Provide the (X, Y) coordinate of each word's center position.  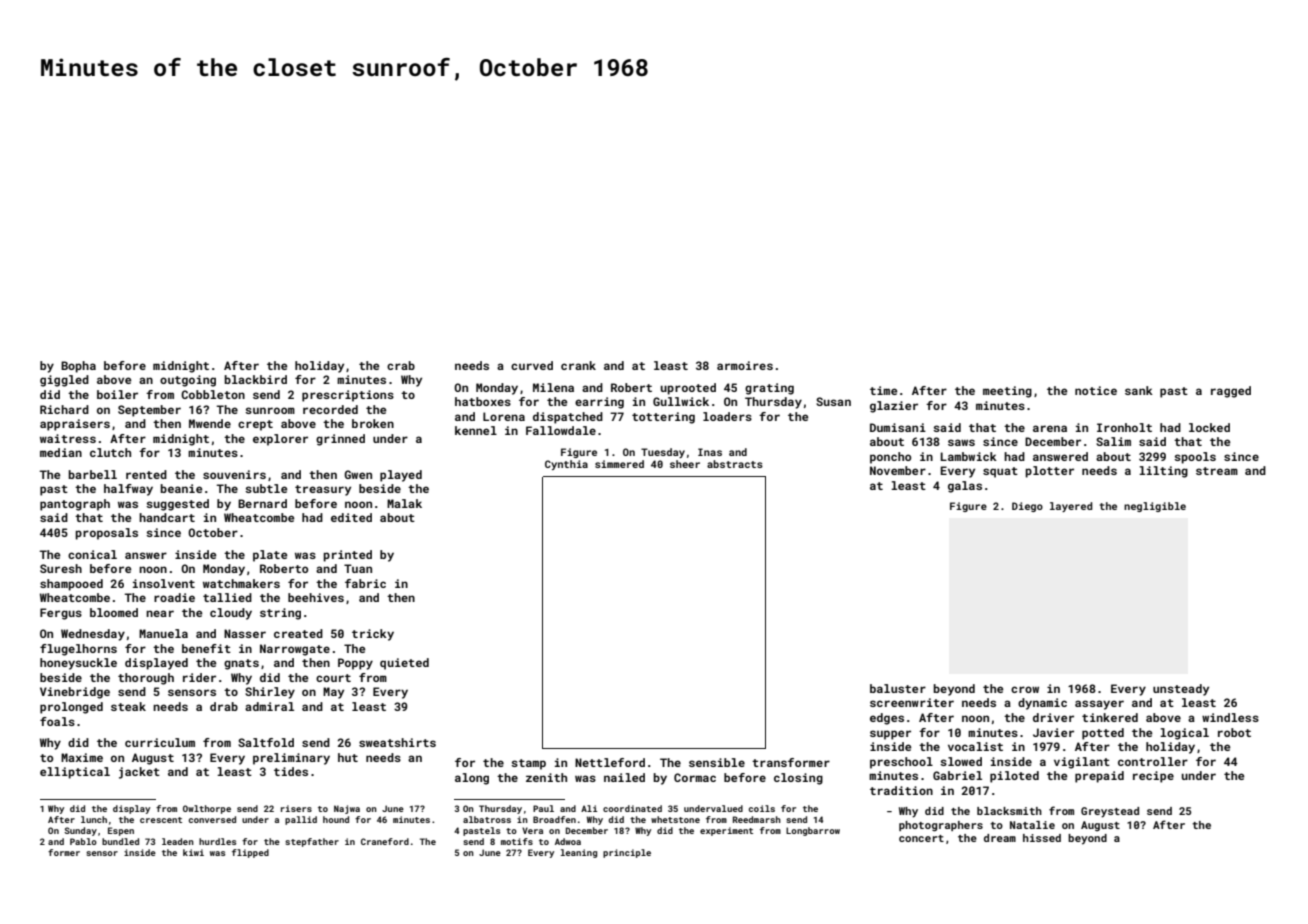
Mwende (210, 423)
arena (1050, 428)
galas (965, 487)
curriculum (160, 742)
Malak (404, 503)
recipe (1153, 777)
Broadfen (554, 819)
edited (351, 517)
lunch (94, 819)
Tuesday (663, 453)
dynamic (1042, 704)
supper (890, 735)
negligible (1155, 507)
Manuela (163, 633)
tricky (373, 635)
